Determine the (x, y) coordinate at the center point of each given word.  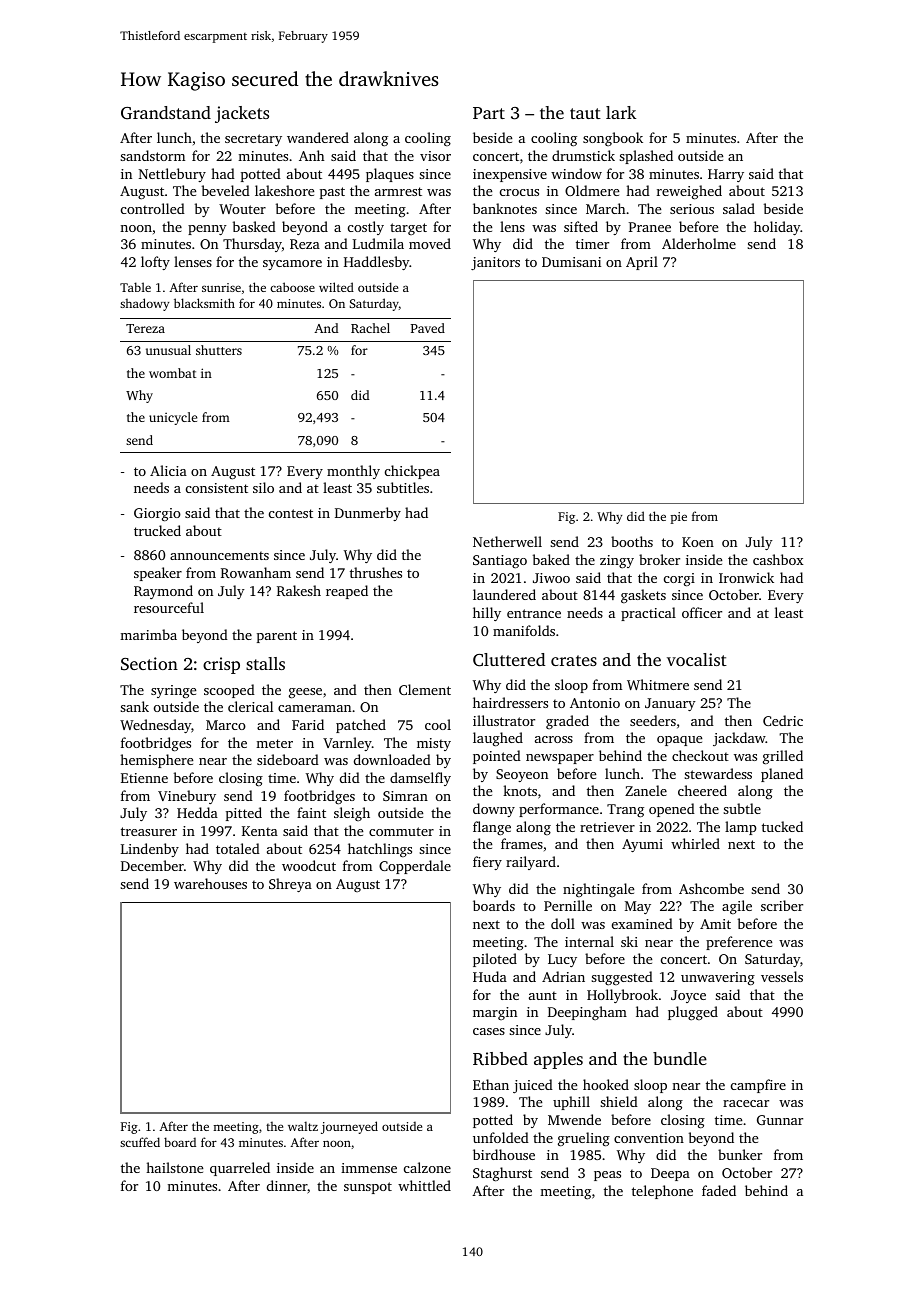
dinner (287, 1185)
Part (489, 113)
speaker (158, 574)
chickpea (412, 472)
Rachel (370, 328)
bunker (740, 1154)
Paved (428, 328)
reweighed (689, 192)
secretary (253, 140)
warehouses (210, 883)
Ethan (491, 1084)
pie (679, 518)
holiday (777, 228)
